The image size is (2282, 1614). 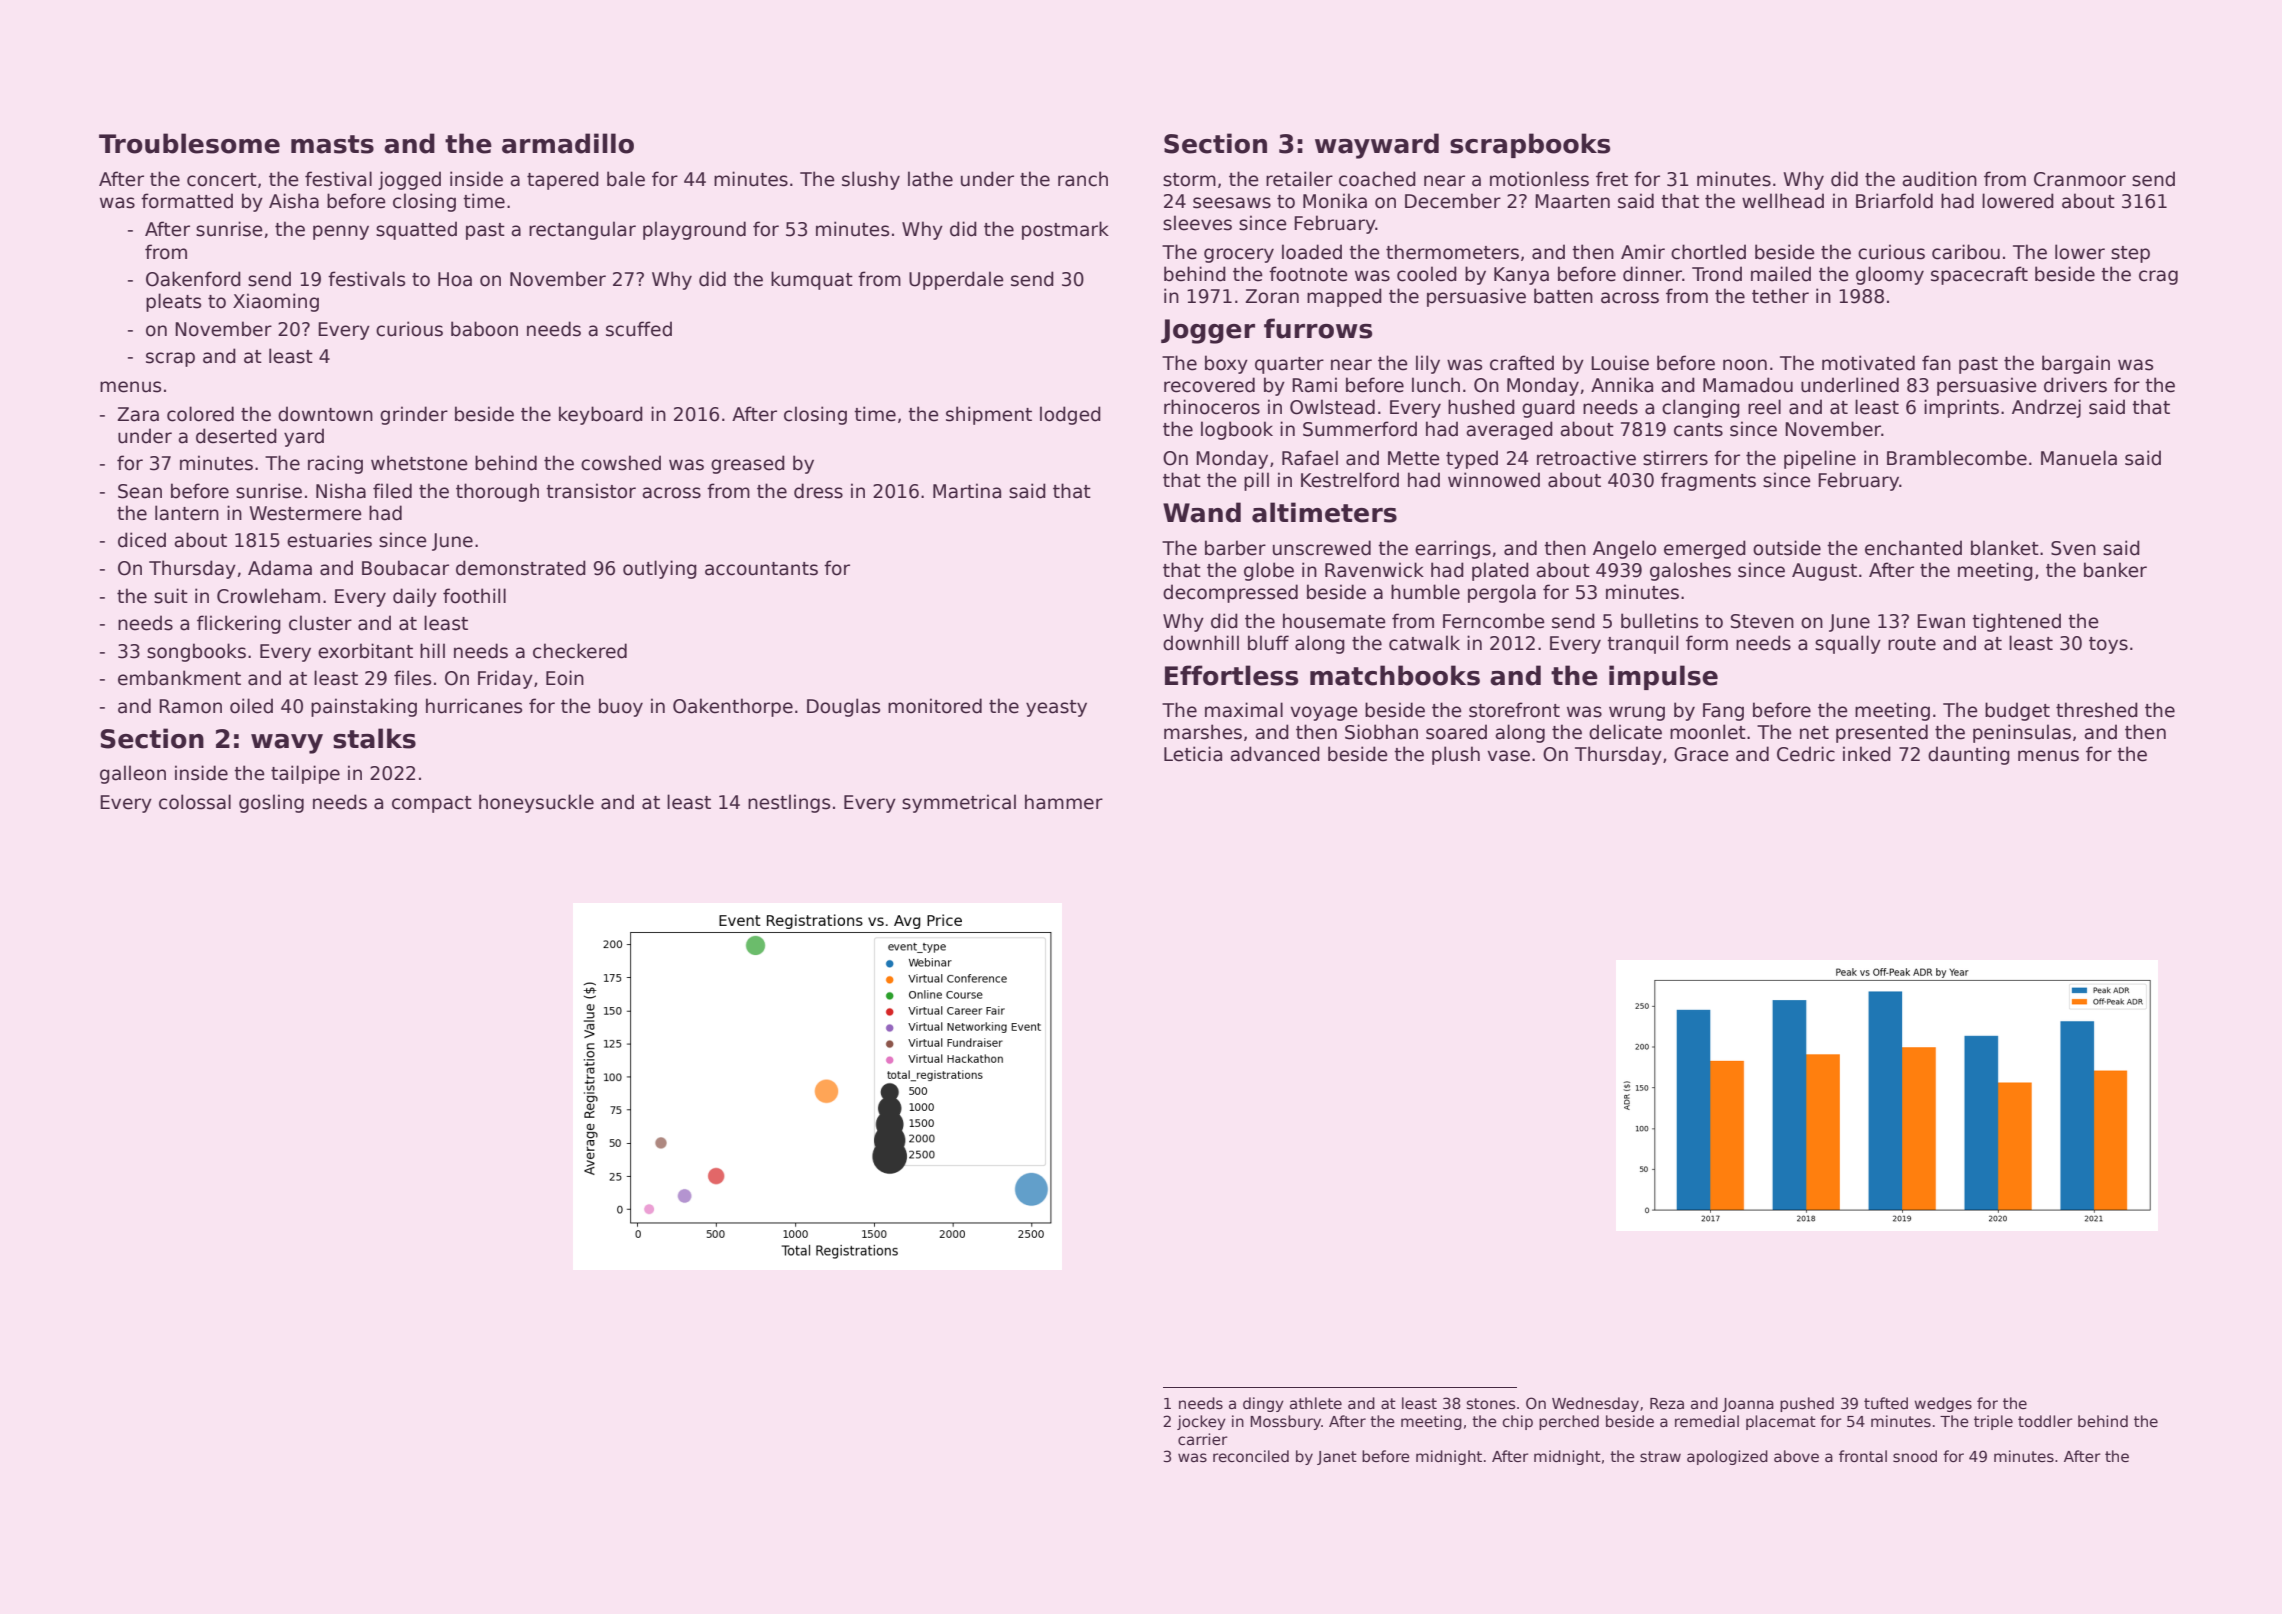 What do you see at coordinates (1377, 146) in the page?
I see `wayward` at bounding box center [1377, 146].
